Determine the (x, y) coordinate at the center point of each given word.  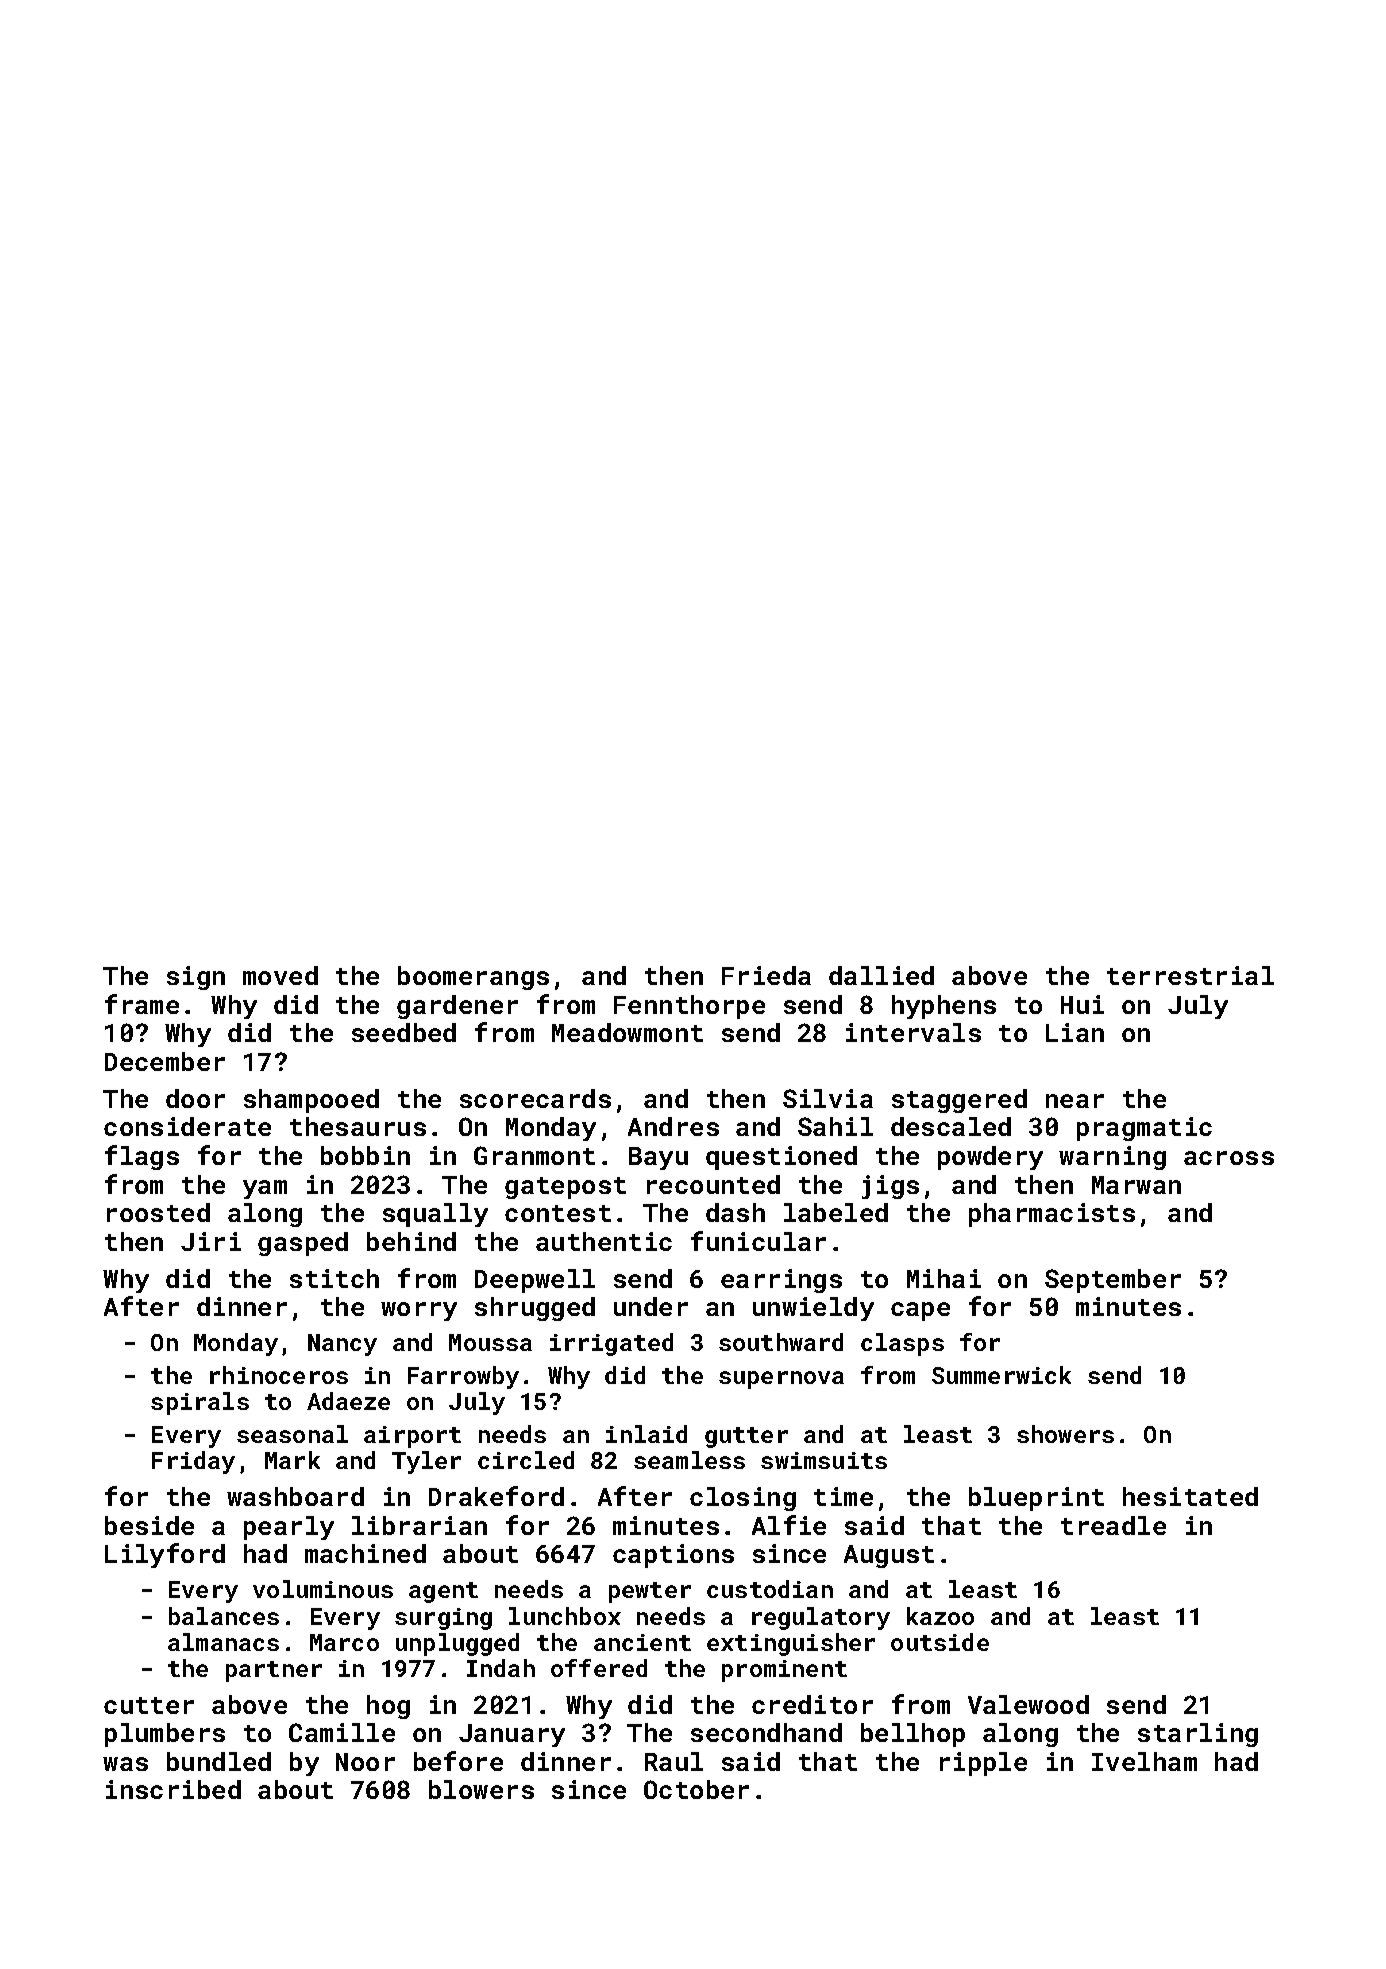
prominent (784, 1671)
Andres (673, 1126)
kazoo (940, 1616)
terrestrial (1190, 975)
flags (142, 1157)
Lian (1075, 1032)
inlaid (646, 1434)
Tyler (426, 1462)
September (1113, 1281)
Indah (501, 1668)
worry (419, 1311)
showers (1065, 1434)
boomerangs (473, 978)
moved (280, 975)
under (651, 1306)
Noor (365, 1762)
